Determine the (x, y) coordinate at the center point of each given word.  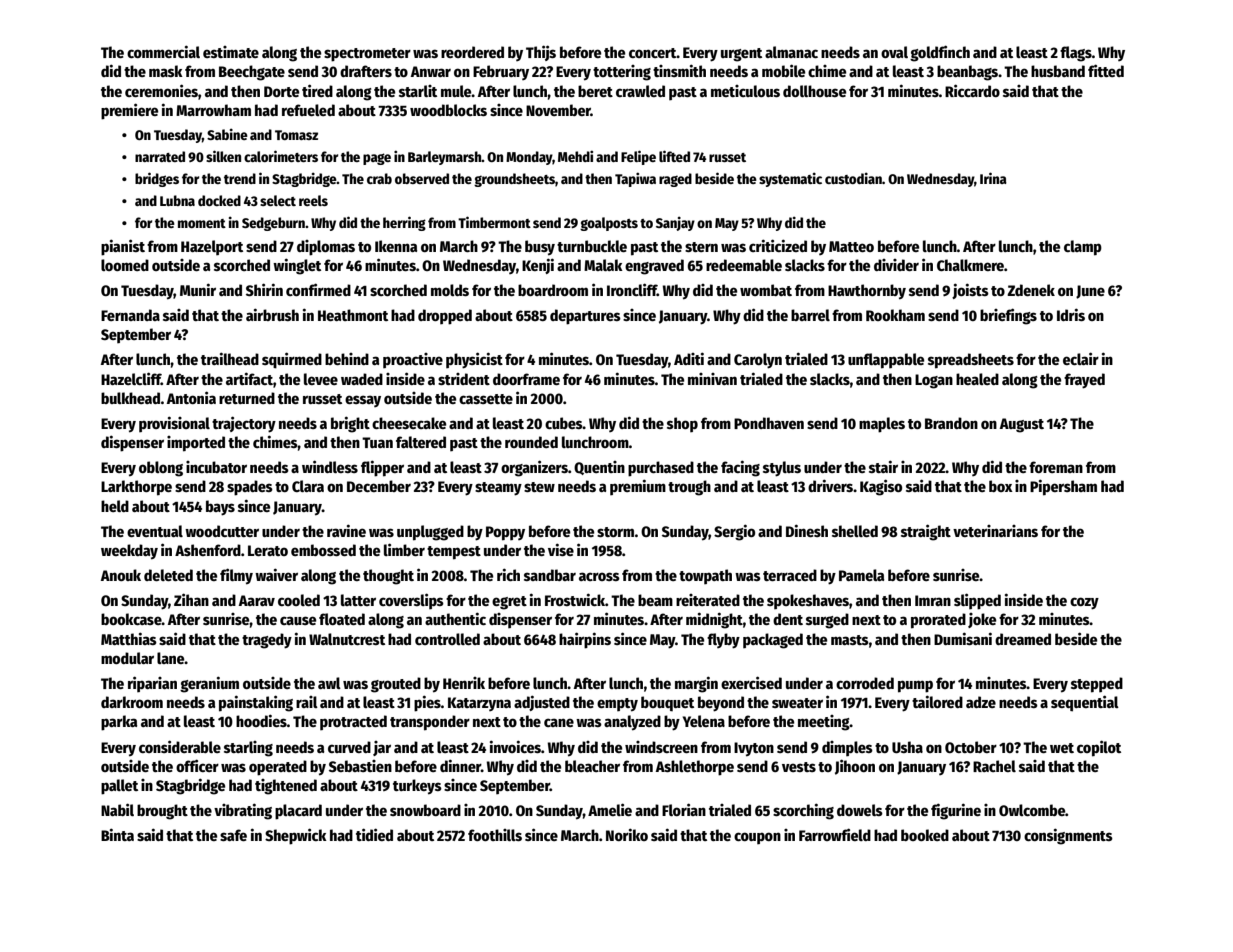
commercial (163, 51)
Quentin (599, 468)
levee (321, 379)
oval (894, 52)
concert (653, 53)
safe (233, 835)
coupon (757, 838)
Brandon (951, 423)
